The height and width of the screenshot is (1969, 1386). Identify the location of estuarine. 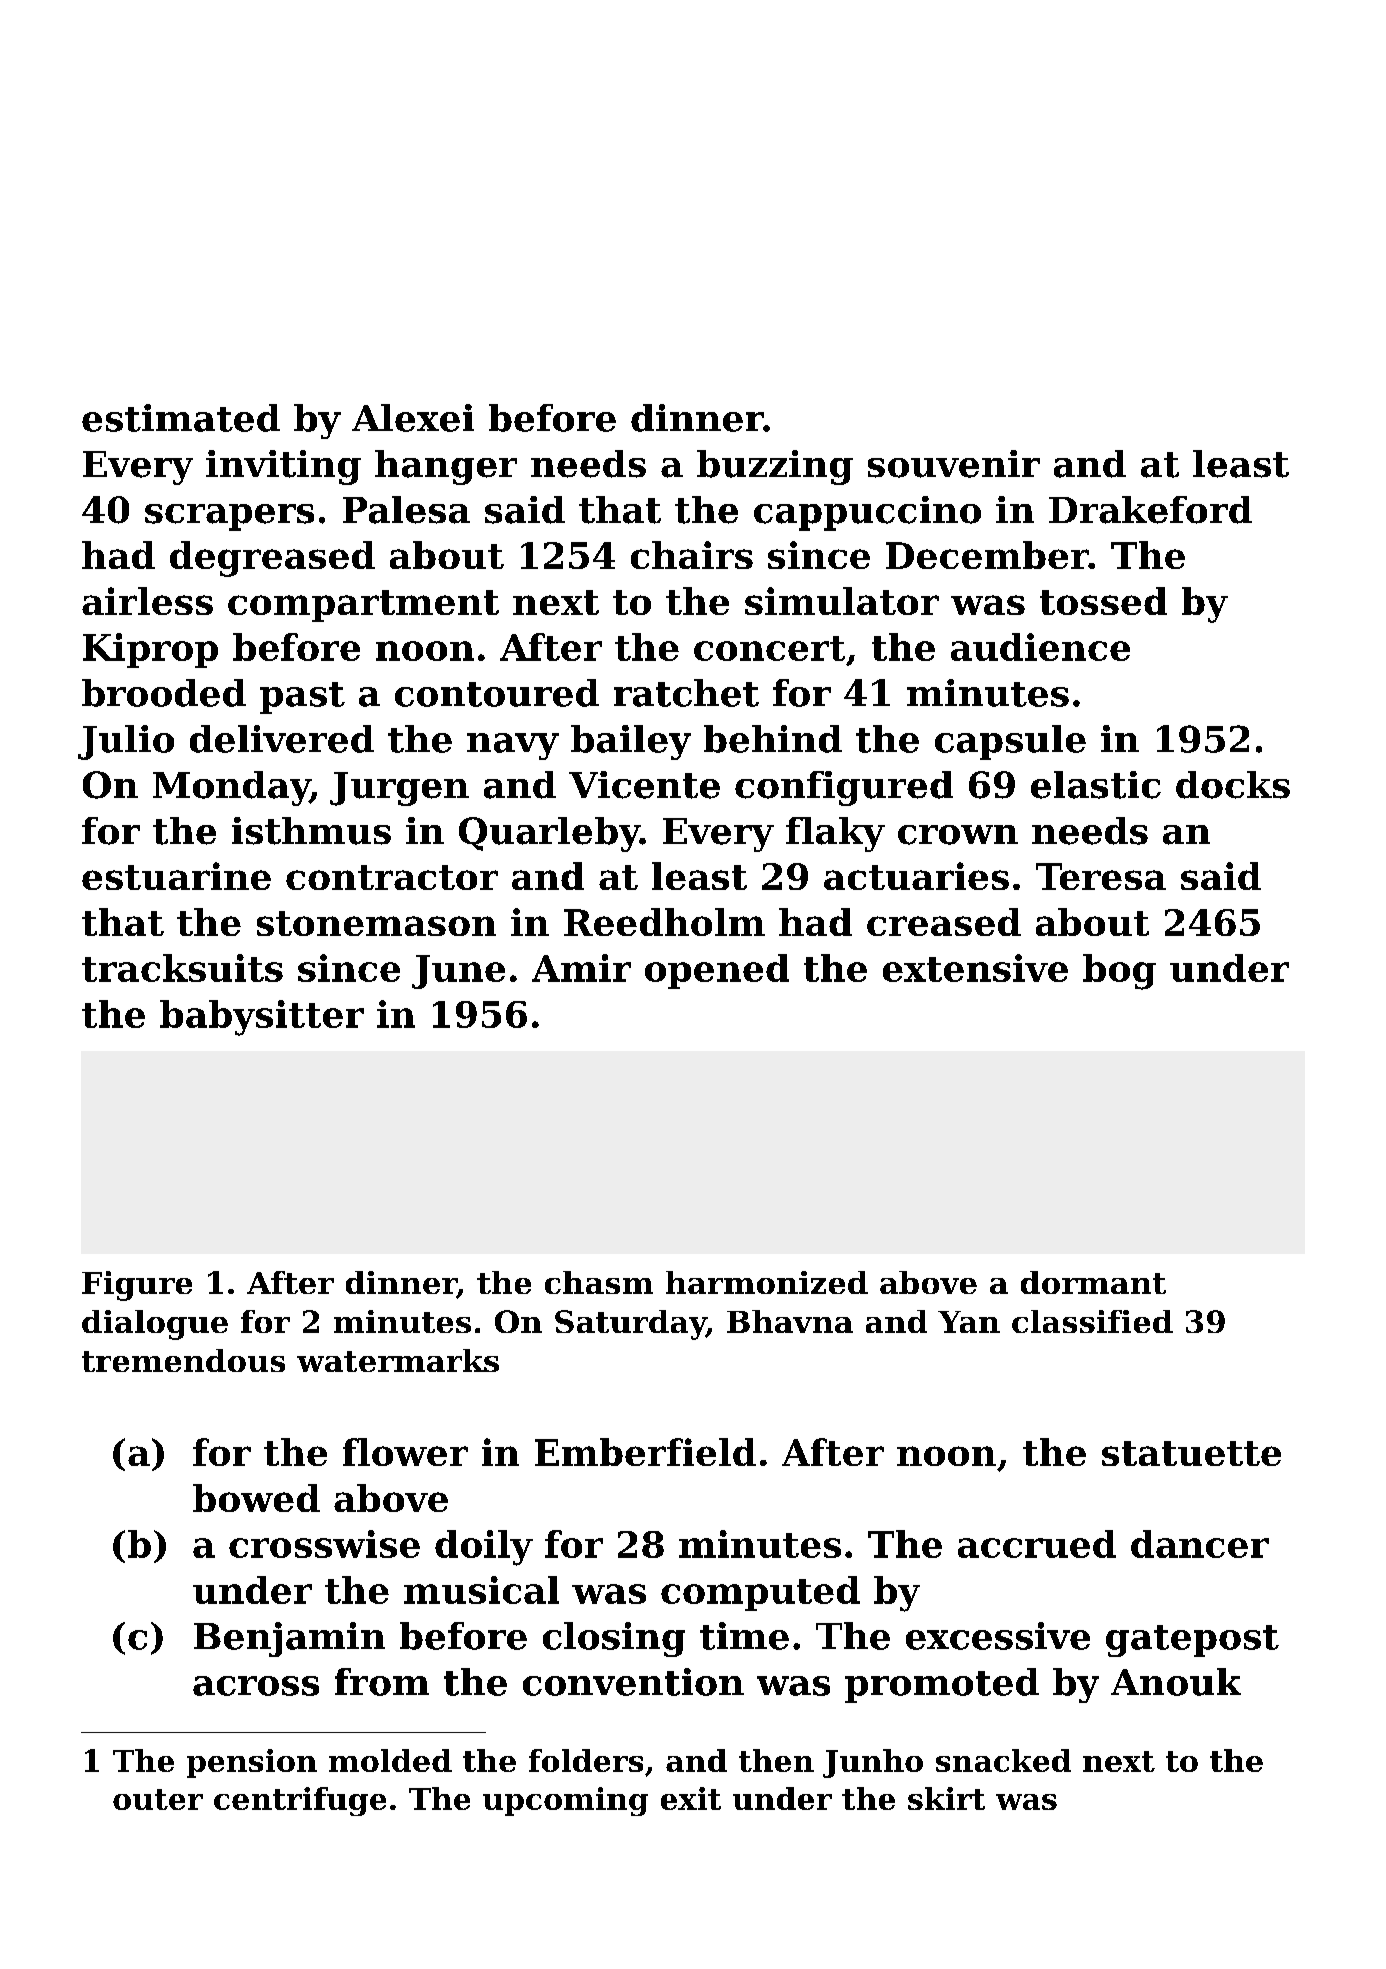
(176, 876).
